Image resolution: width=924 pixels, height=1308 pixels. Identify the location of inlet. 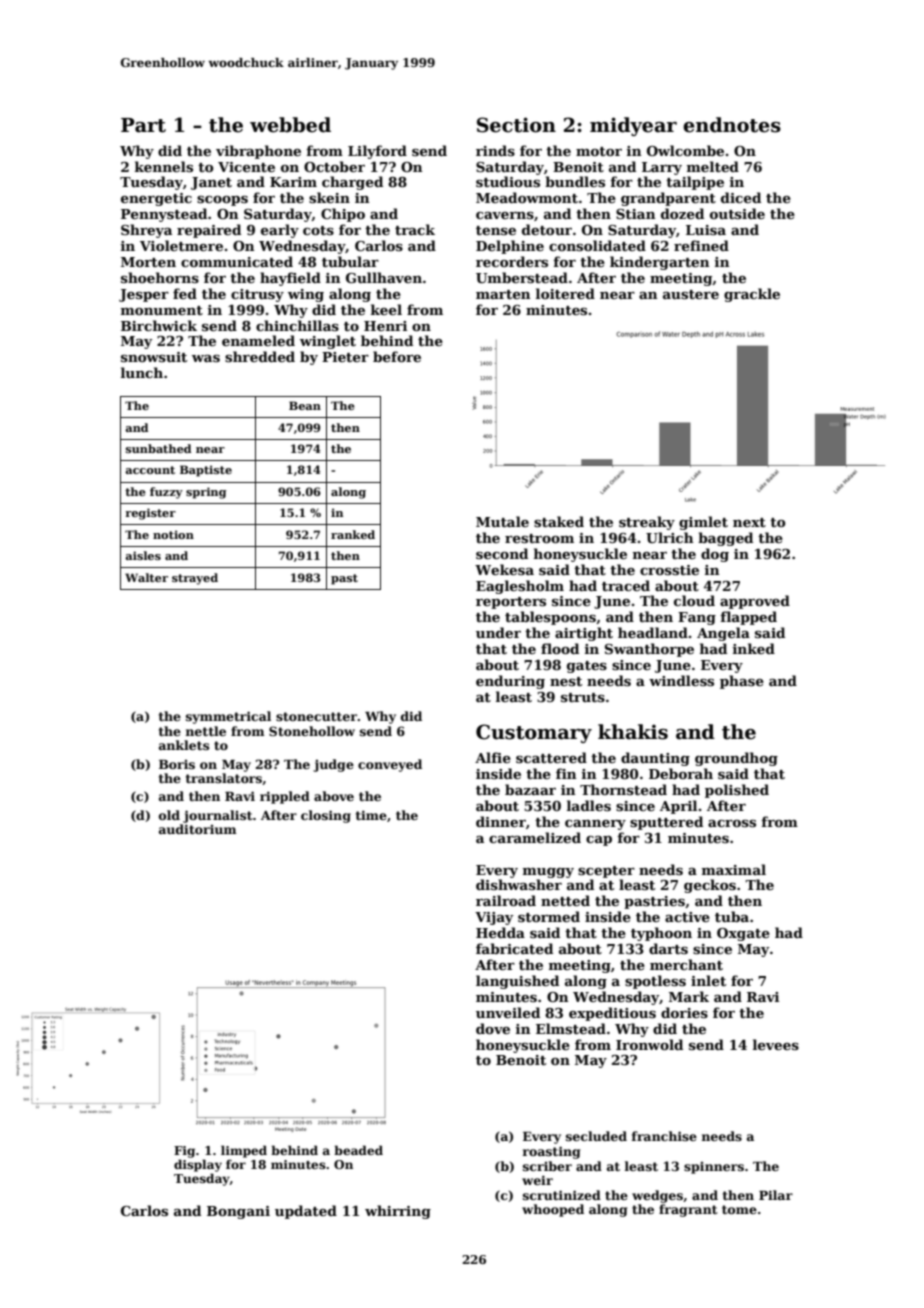
(708, 980).
